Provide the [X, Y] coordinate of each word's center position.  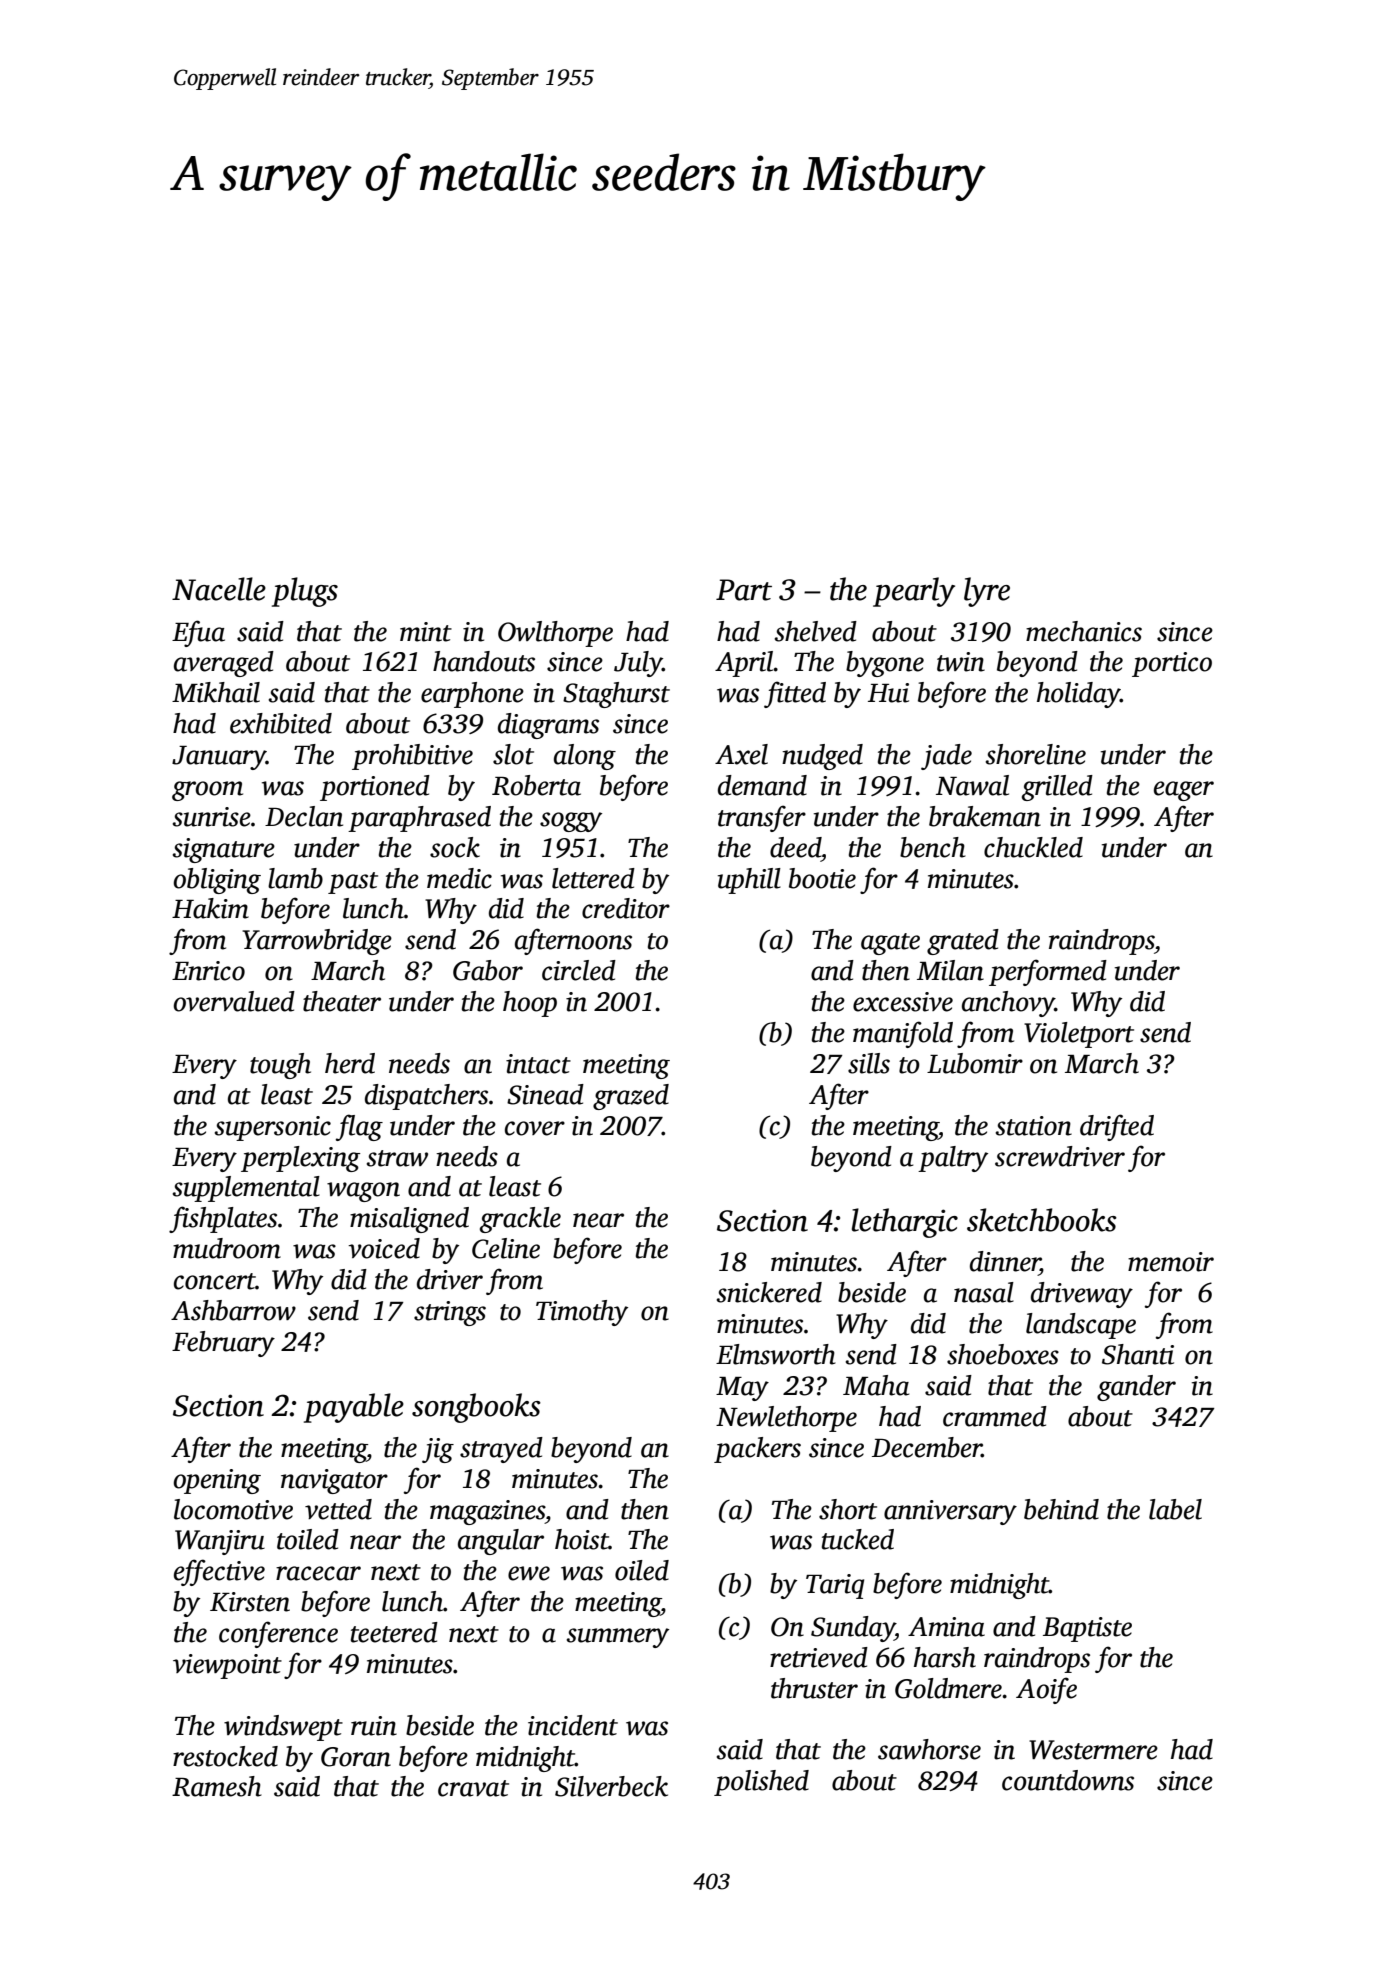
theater [342, 1001]
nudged [822, 757]
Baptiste [1087, 1629]
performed [1048, 972]
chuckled [1033, 847]
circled [579, 970]
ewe [529, 1573]
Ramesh [217, 1786]
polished [761, 1783]
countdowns [1068, 1780]
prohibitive [412, 757]
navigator [334, 1481]
